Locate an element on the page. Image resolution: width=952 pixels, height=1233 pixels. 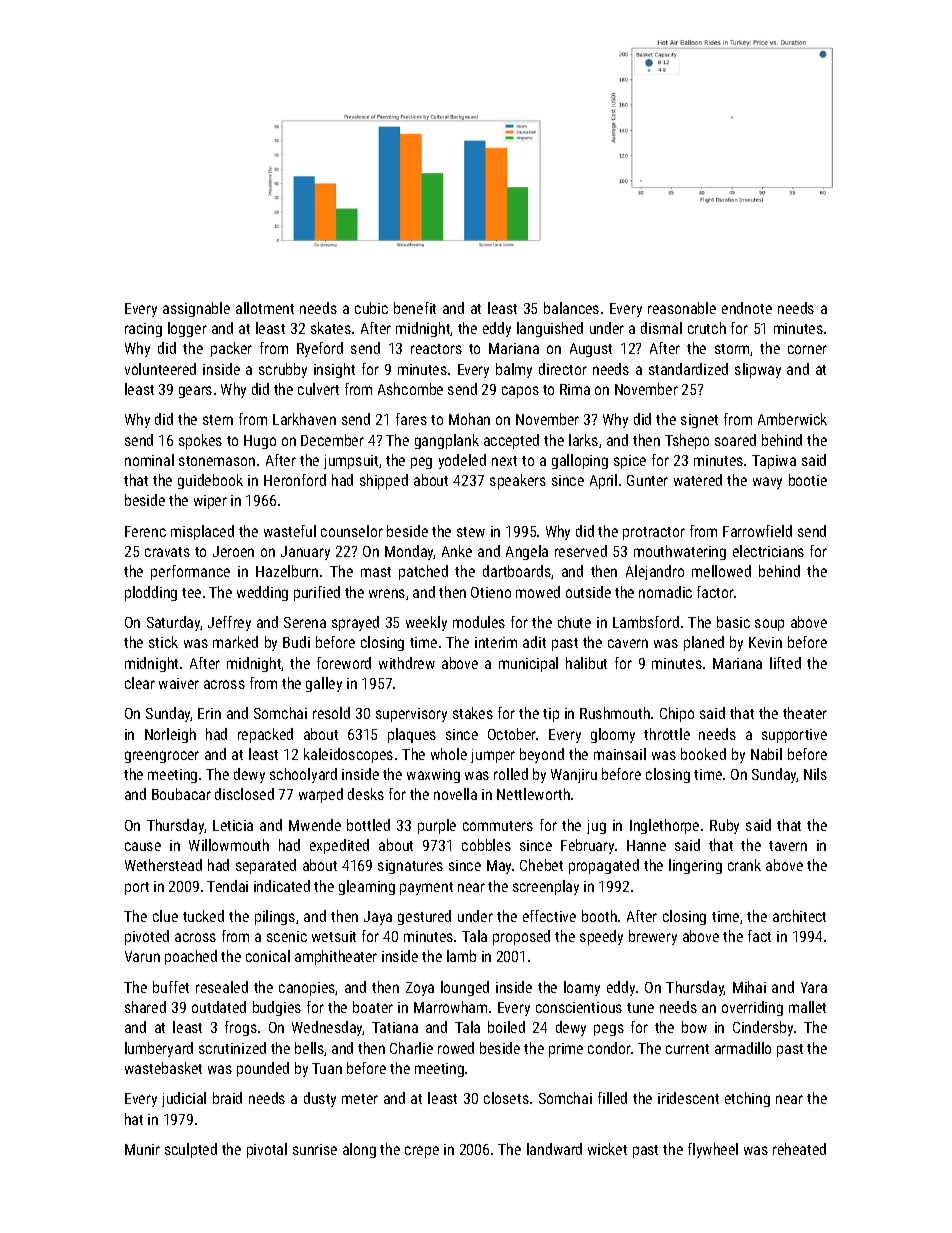
reasonable is located at coordinates (682, 308).
